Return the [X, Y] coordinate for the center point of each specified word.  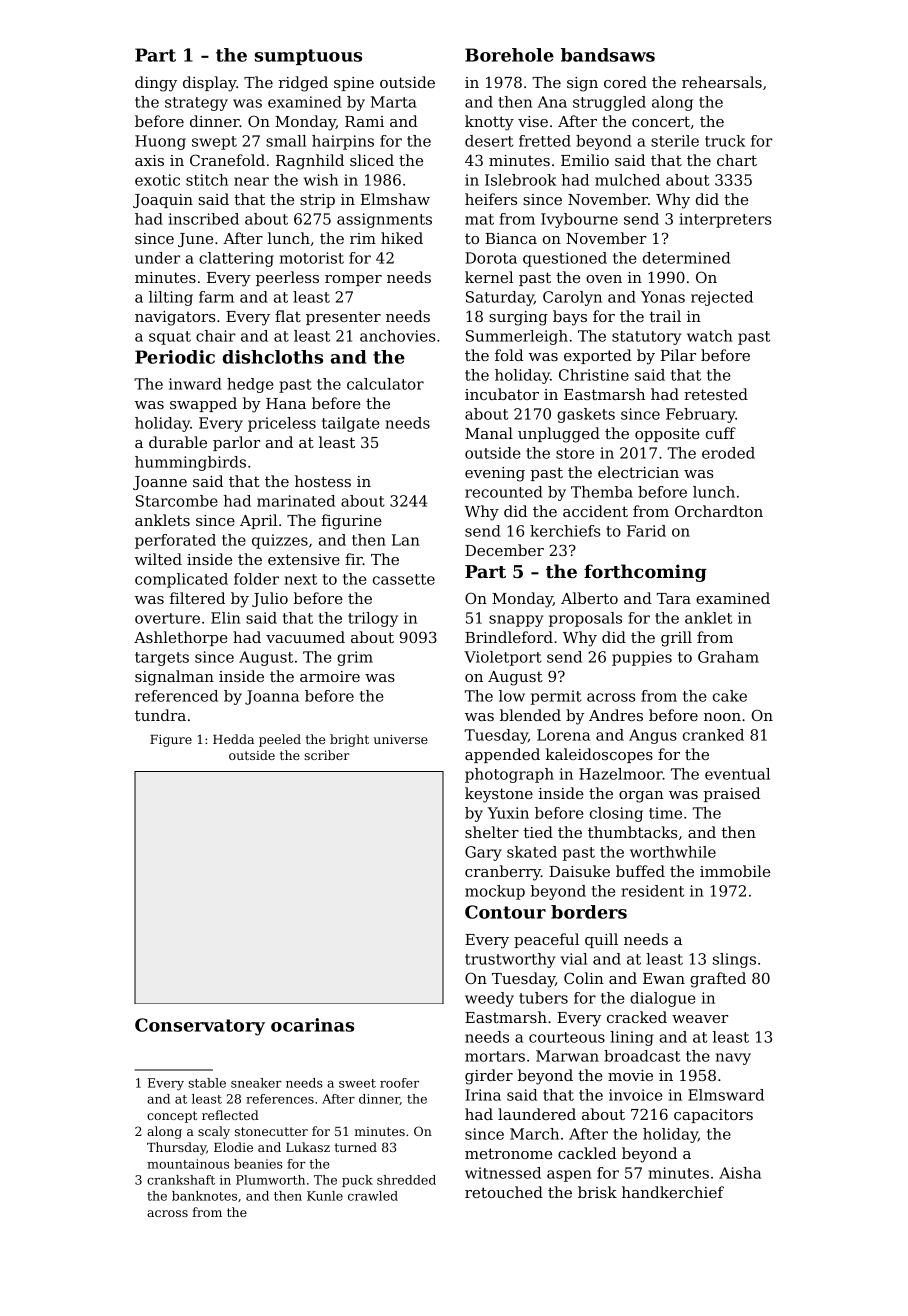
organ [641, 797]
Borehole [509, 55]
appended [502, 755]
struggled [609, 103]
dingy [156, 84]
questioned [565, 259]
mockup [495, 892]
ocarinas [312, 1025]
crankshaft [181, 1180]
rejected [722, 298]
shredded [406, 1180]
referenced [176, 696]
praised [731, 794]
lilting [171, 298]
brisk [597, 1192]
